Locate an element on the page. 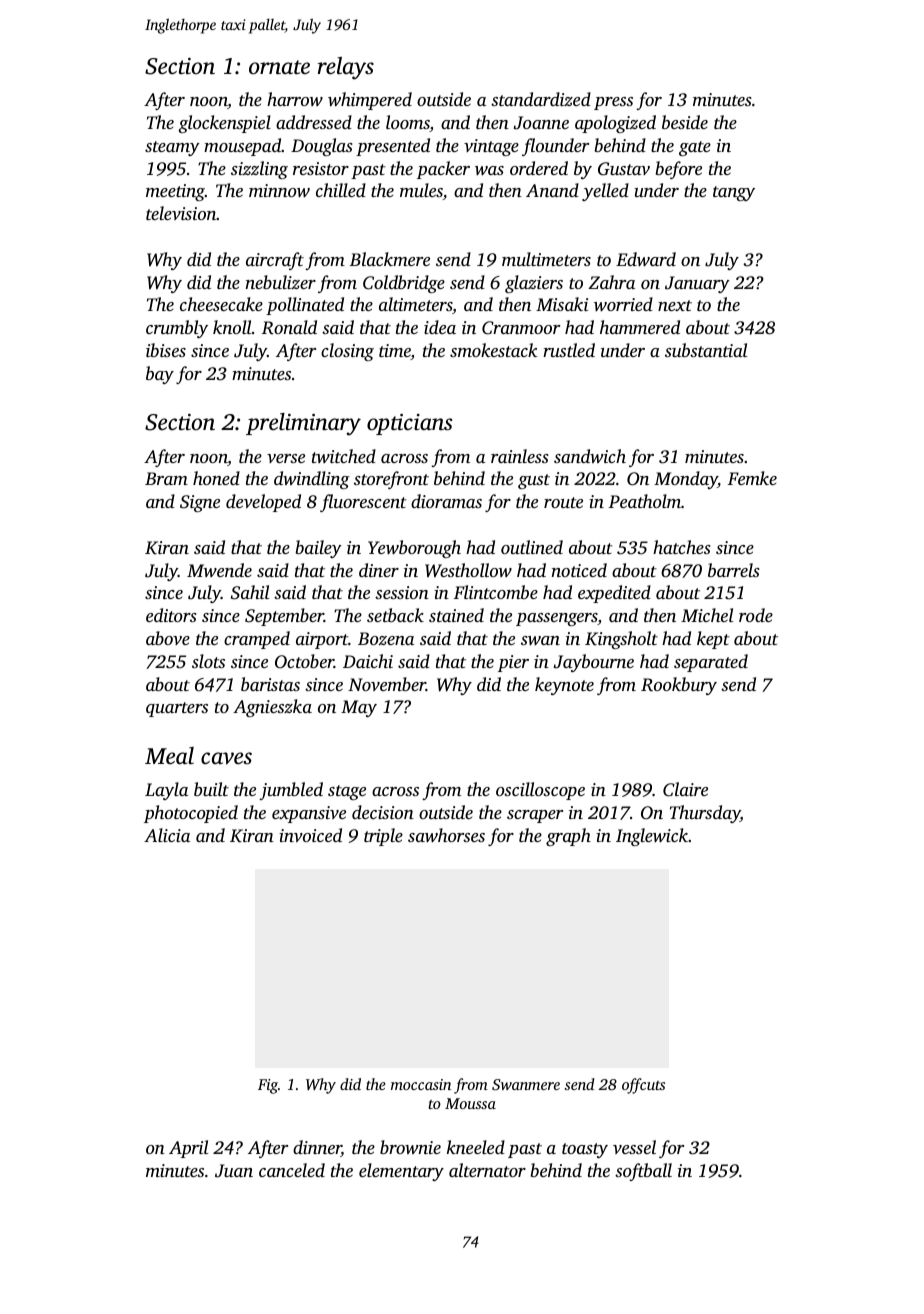  glaziers is located at coordinates (534, 284).
